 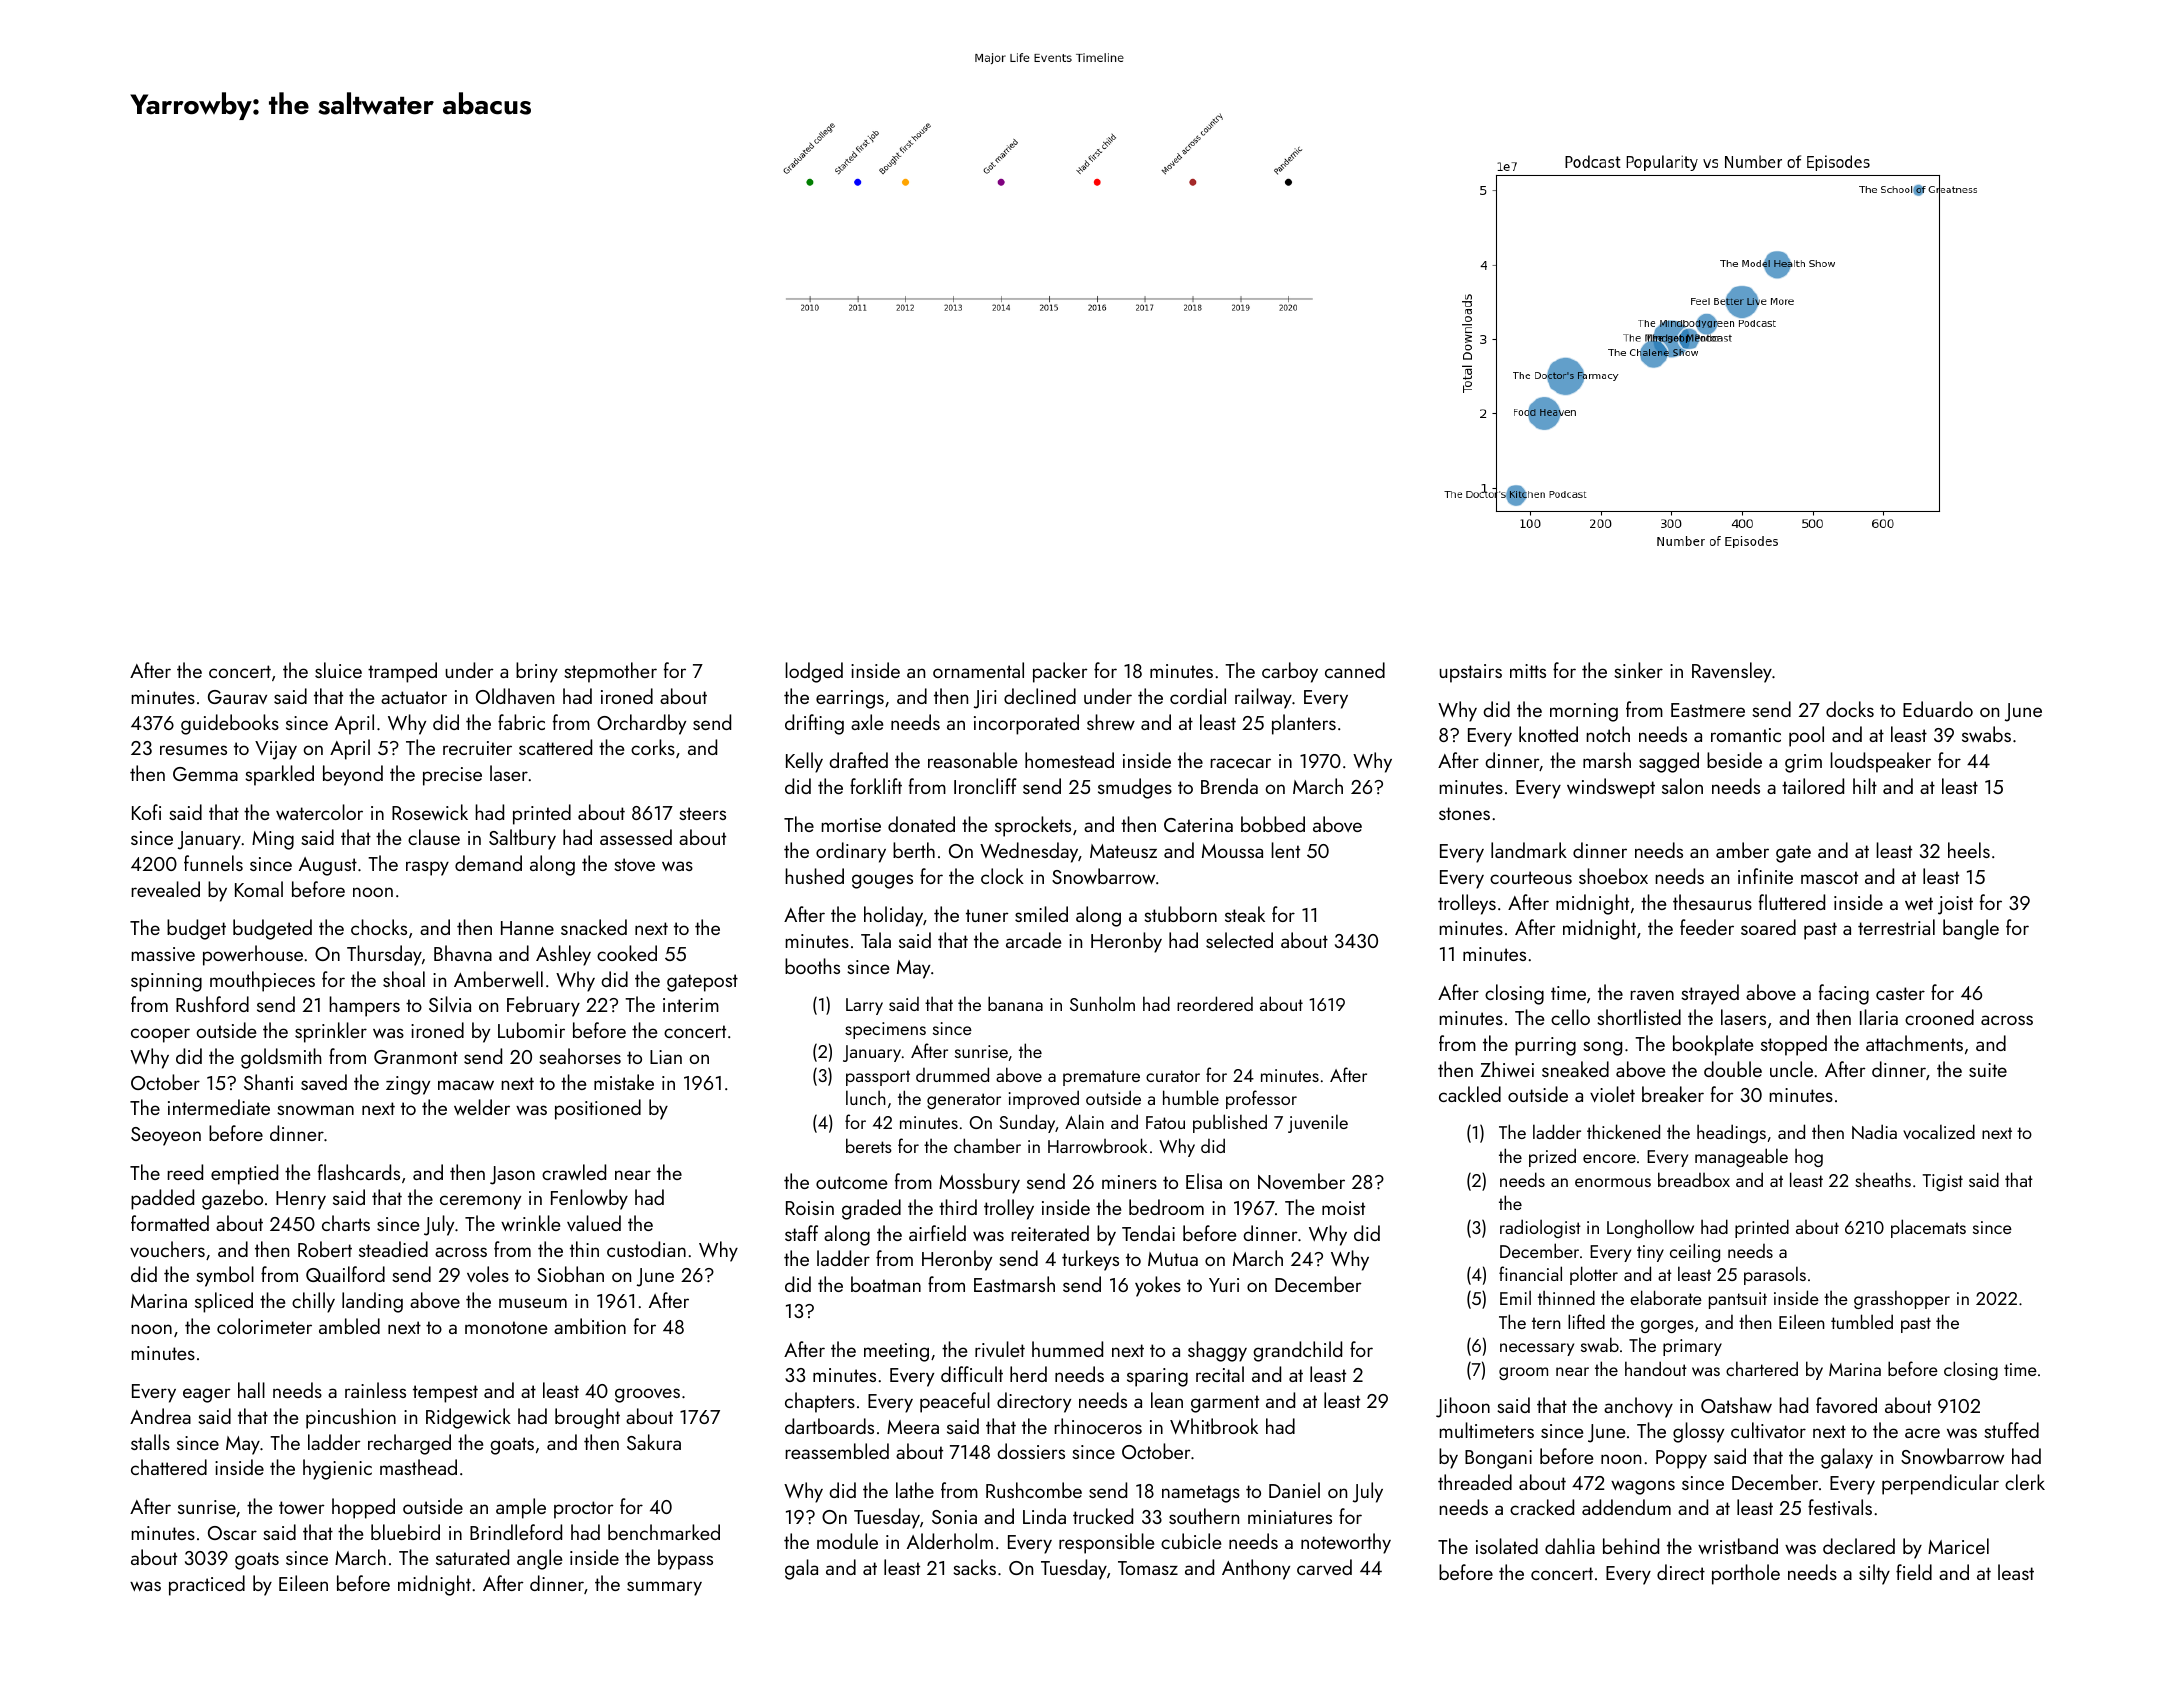 What do you see at coordinates (207, 1585) in the page?
I see `practiced` at bounding box center [207, 1585].
